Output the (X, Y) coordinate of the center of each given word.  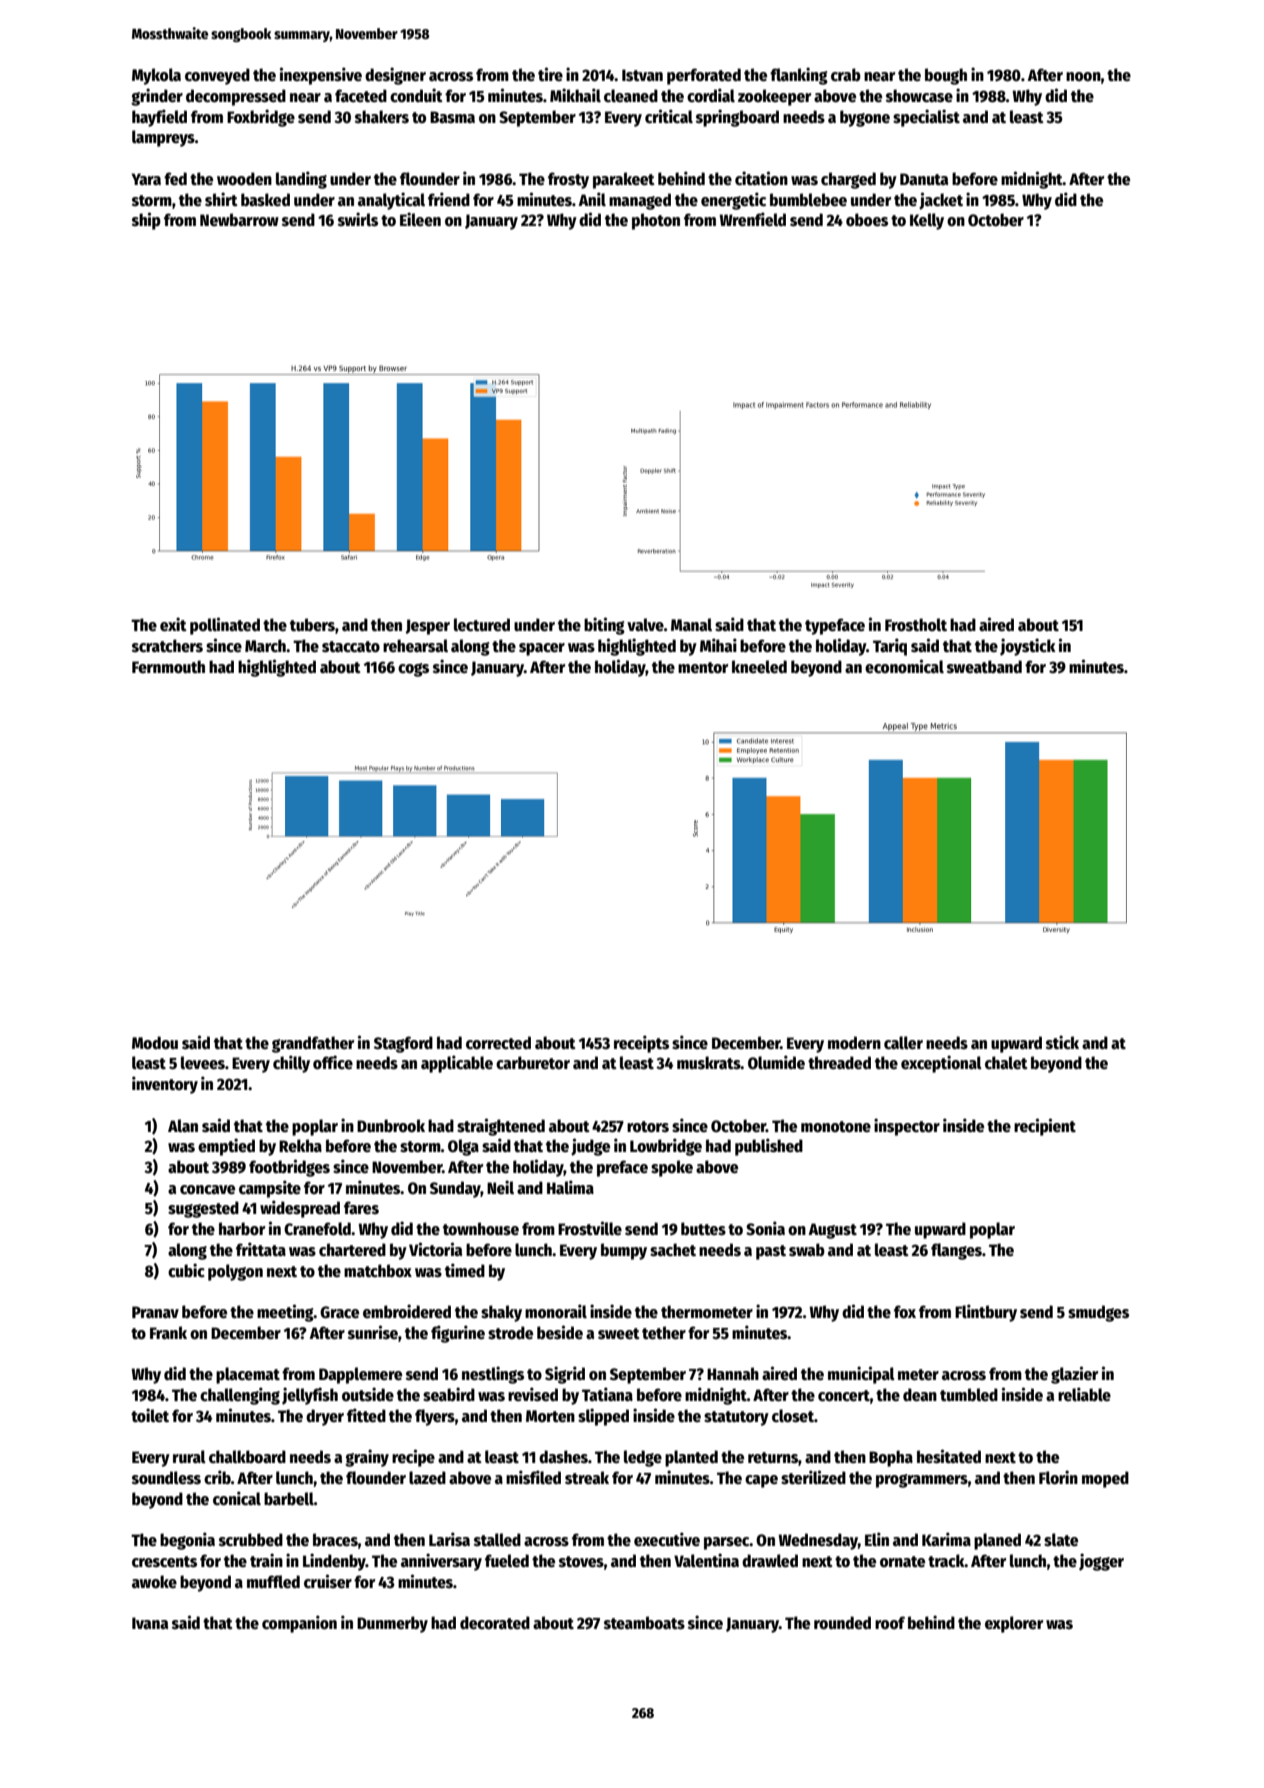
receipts (641, 1044)
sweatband (984, 666)
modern (854, 1043)
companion (299, 1624)
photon (656, 221)
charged (848, 180)
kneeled (759, 667)
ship (146, 221)
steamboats (644, 1622)
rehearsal (415, 646)
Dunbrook (391, 1125)
